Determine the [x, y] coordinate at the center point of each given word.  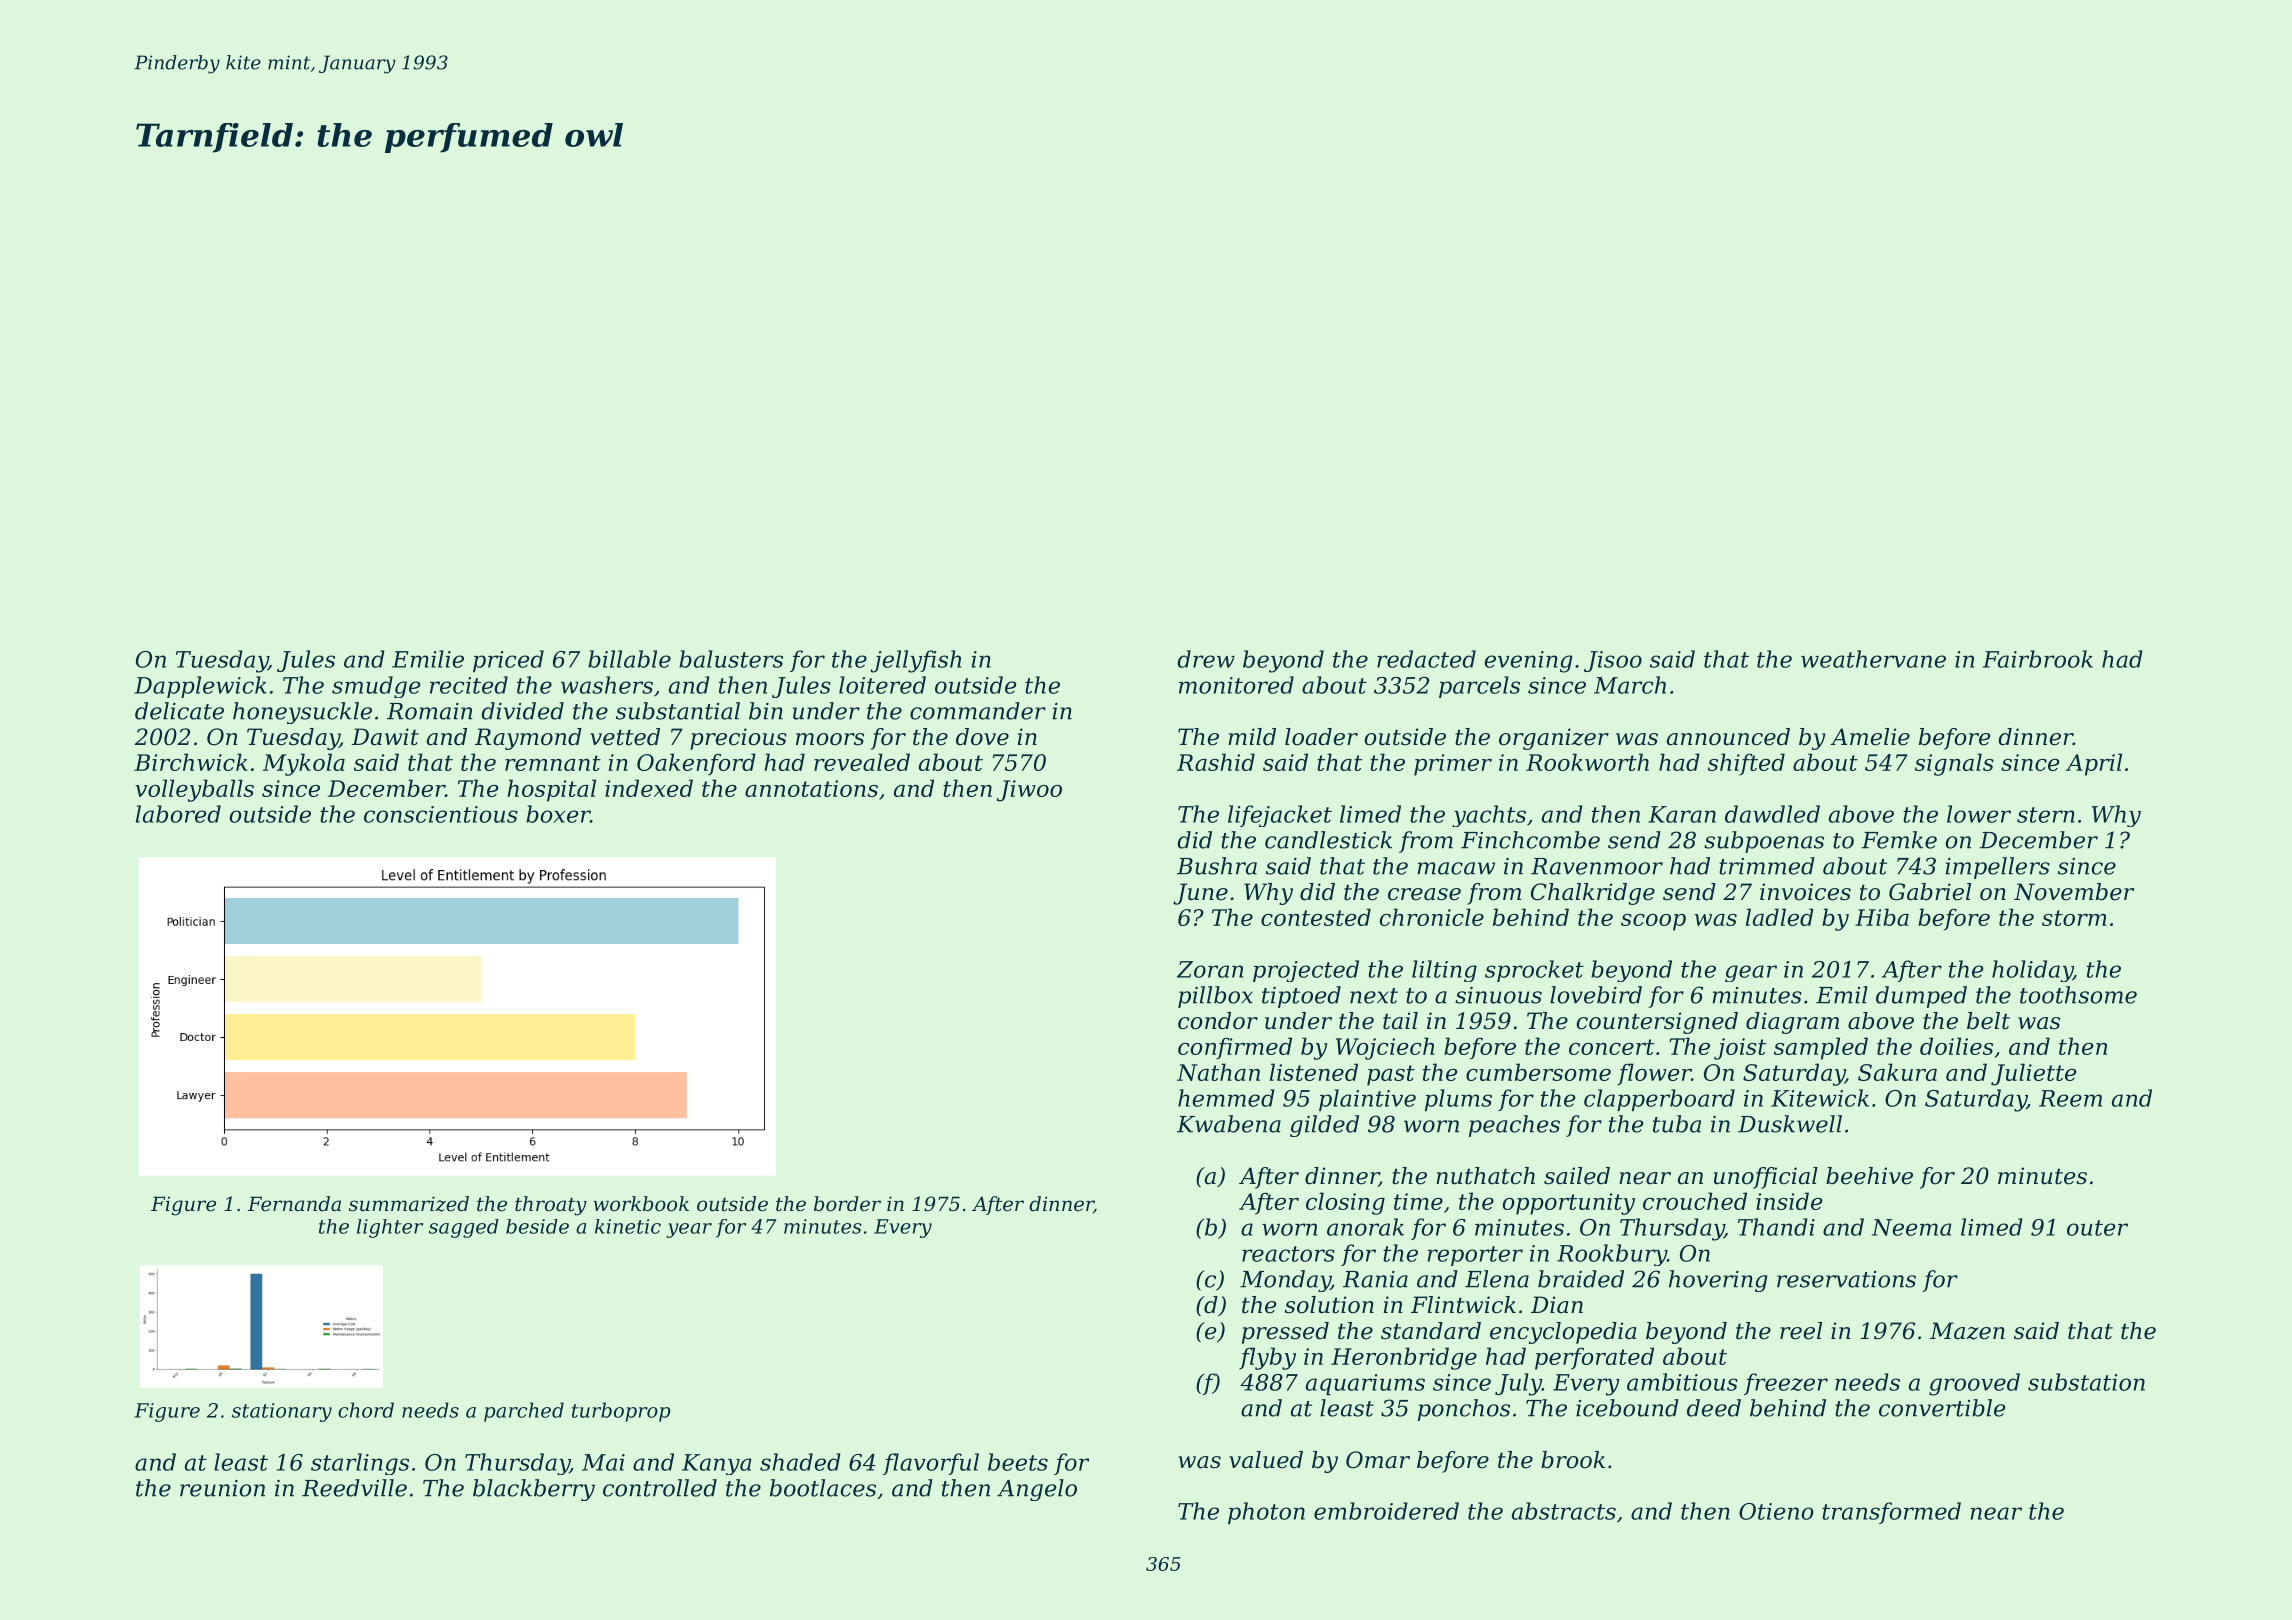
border [847, 1204]
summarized [409, 1204]
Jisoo [1613, 661]
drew [1206, 659]
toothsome [2078, 995]
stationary [282, 1412]
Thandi [1776, 1227]
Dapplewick [200, 687]
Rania [1375, 1279]
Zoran [1210, 969]
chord [366, 1410]
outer [2097, 1228]
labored [178, 814]
